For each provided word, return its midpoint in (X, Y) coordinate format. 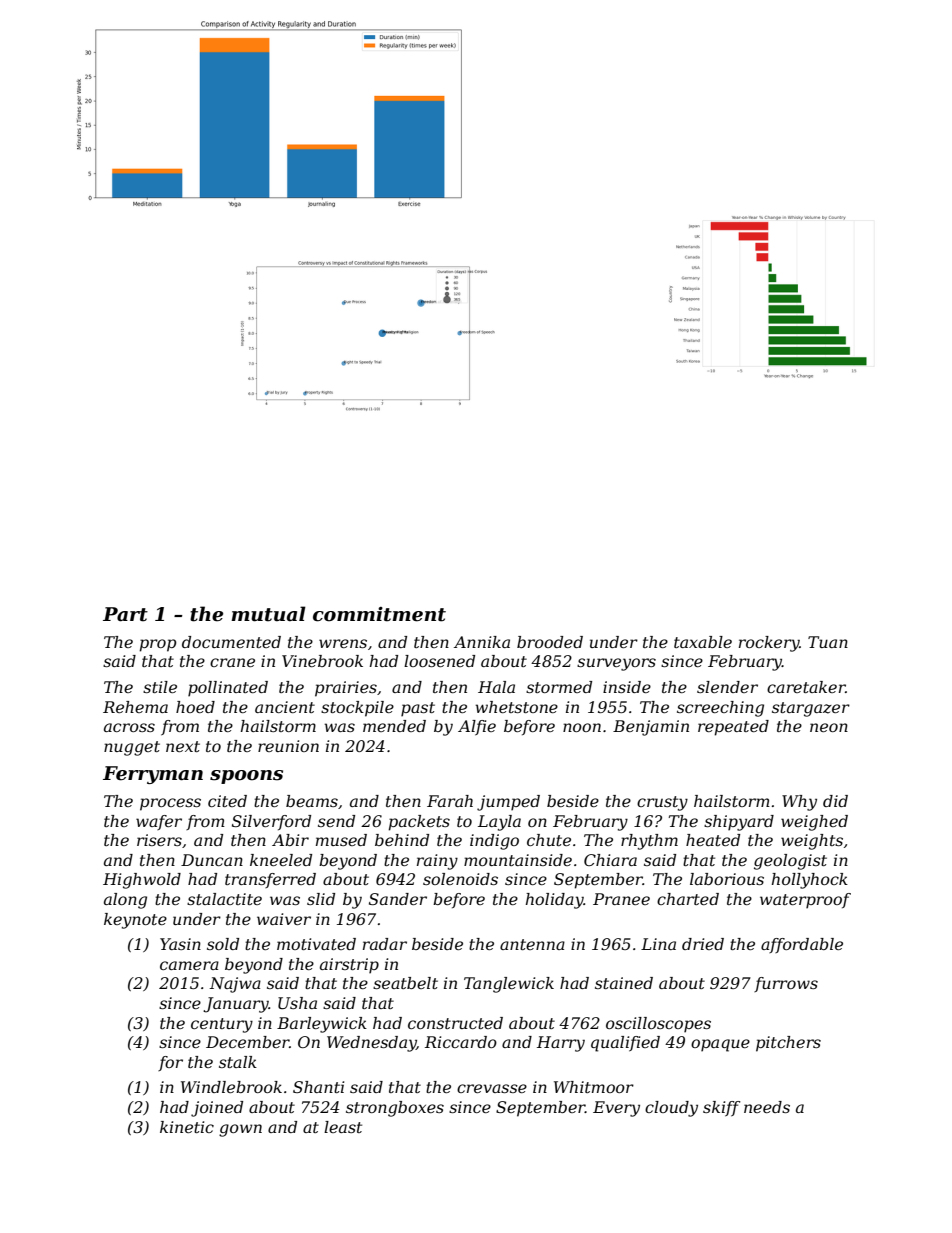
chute (549, 840)
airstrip (349, 966)
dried (703, 944)
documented (231, 642)
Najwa (235, 985)
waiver (284, 919)
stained (624, 983)
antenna (532, 944)
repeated (733, 728)
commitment (379, 614)
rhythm (649, 842)
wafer (159, 822)
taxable (703, 642)
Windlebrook (231, 1087)
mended (394, 726)
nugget (132, 748)
